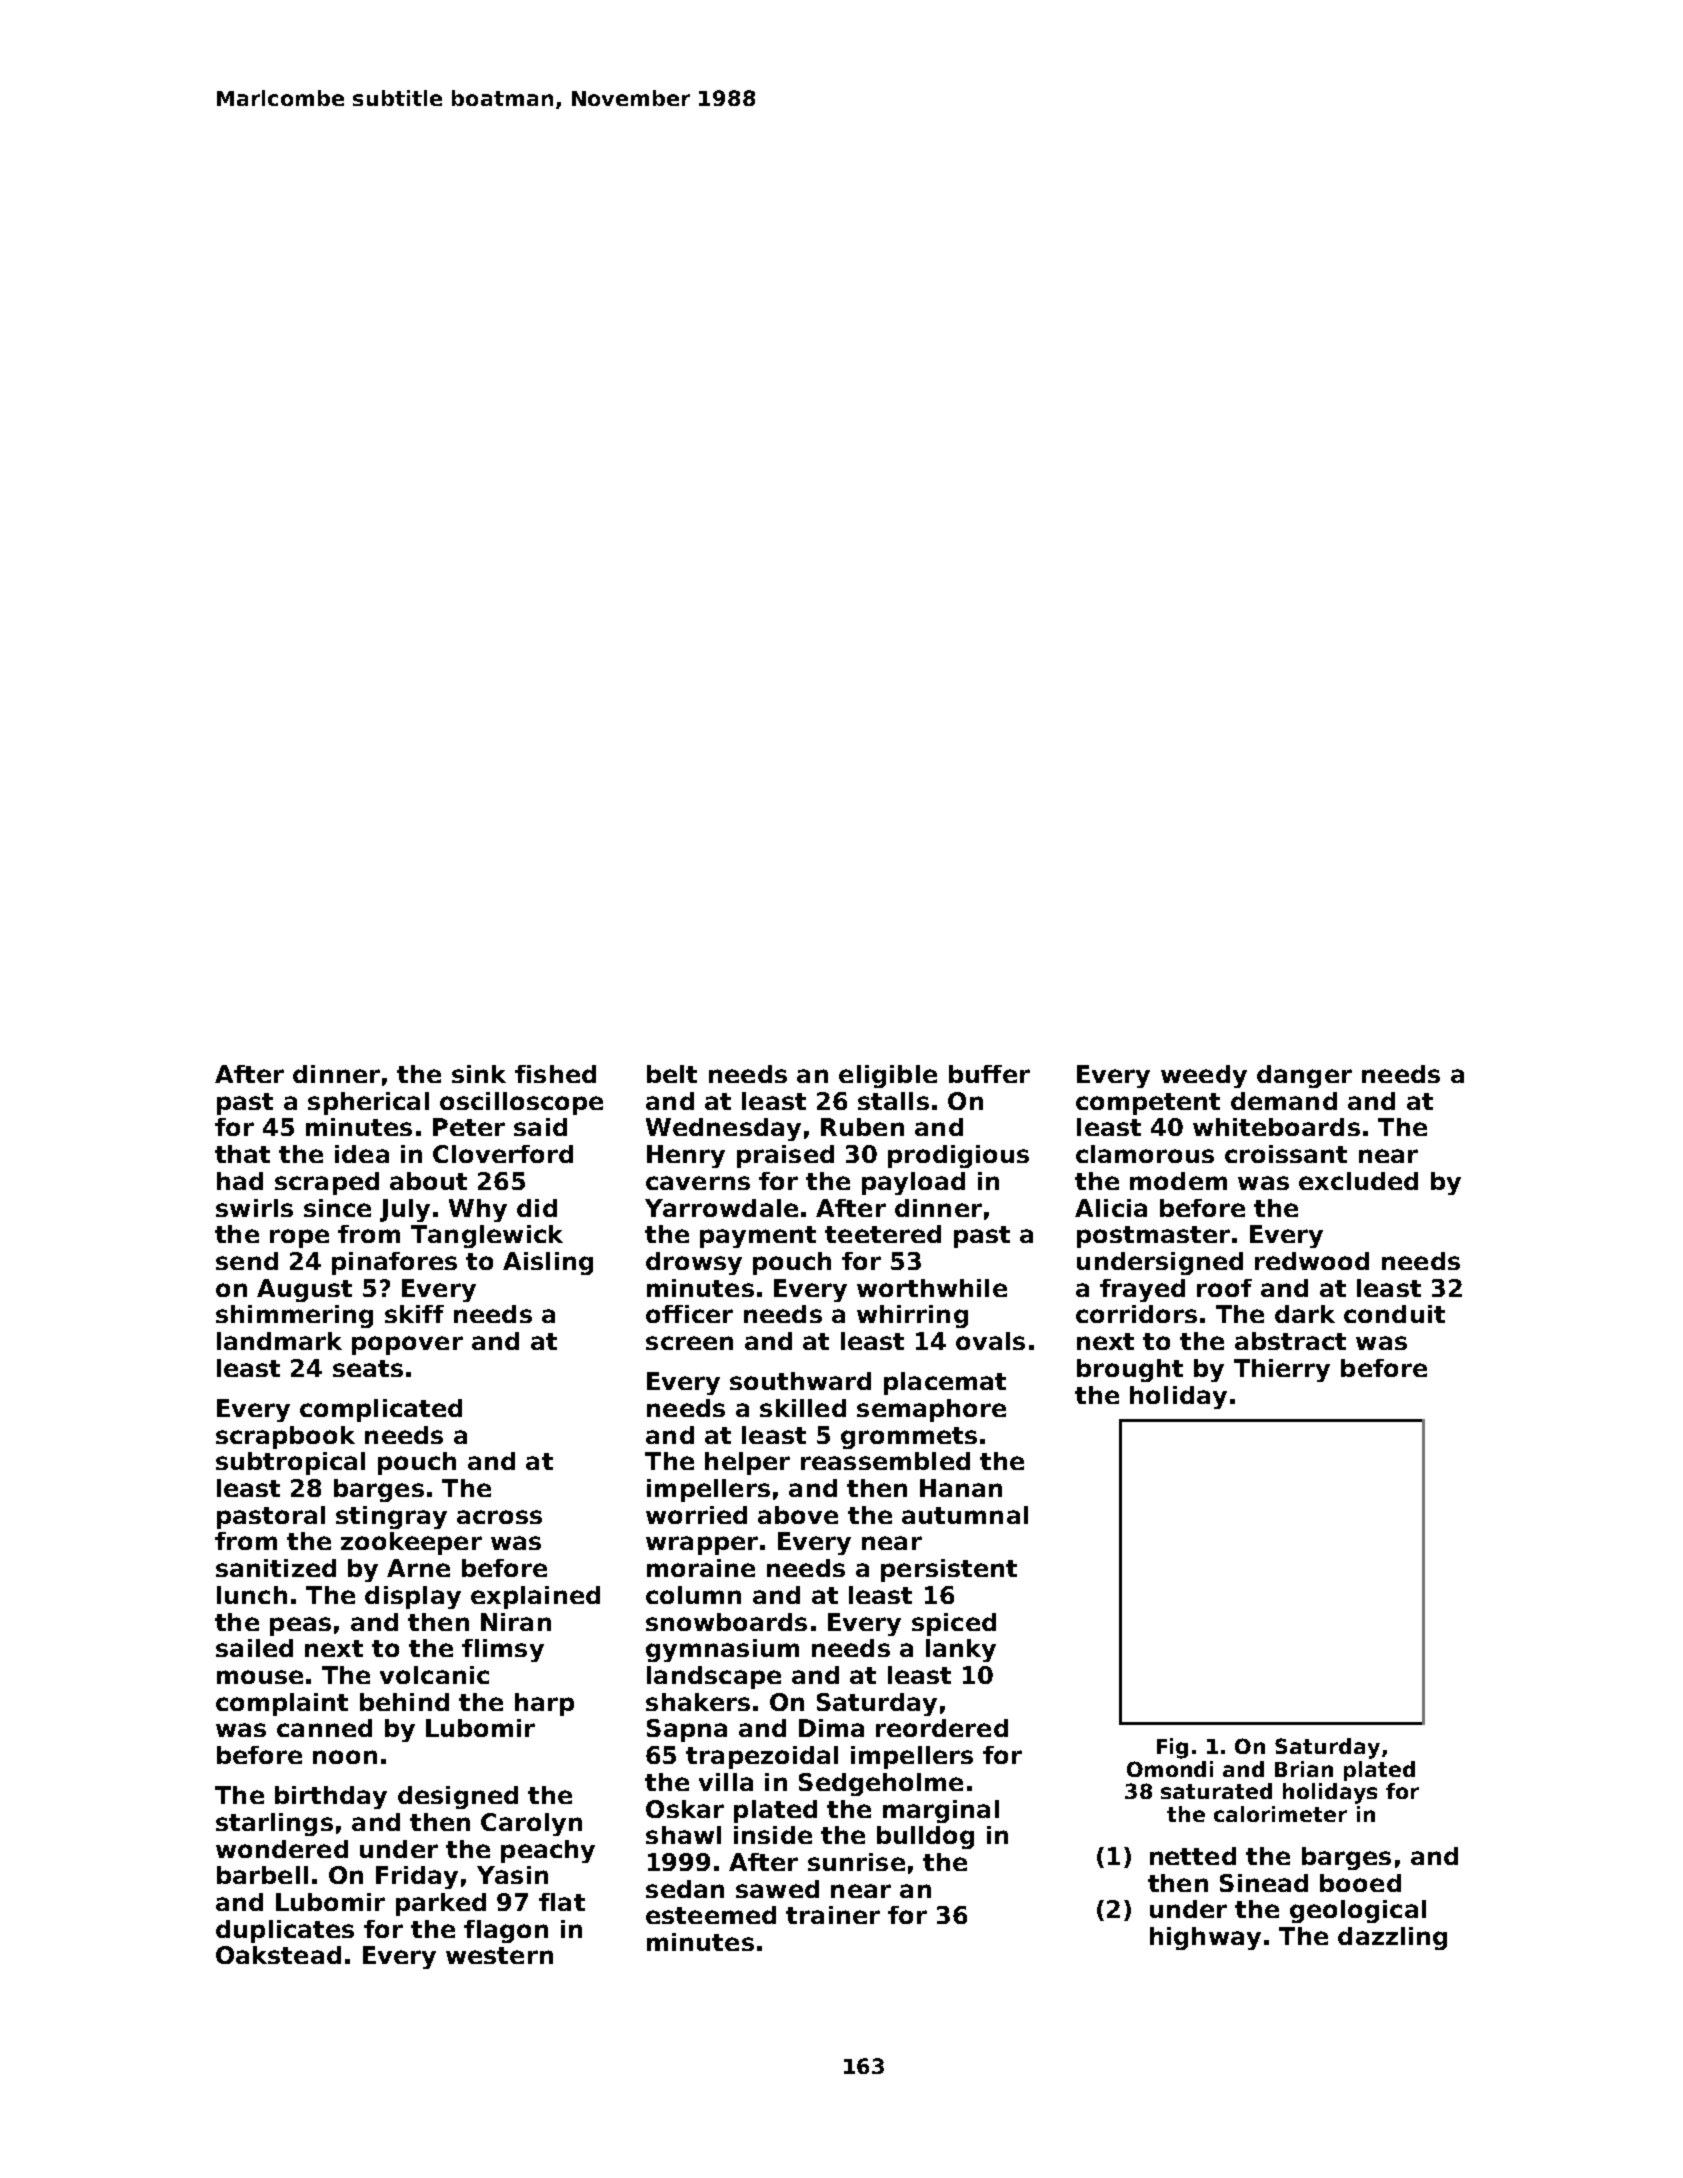 This screenshot has height=2178, width=1683. Describe the element at coordinates (888, 1076) in the screenshot. I see `eligible` at that location.
